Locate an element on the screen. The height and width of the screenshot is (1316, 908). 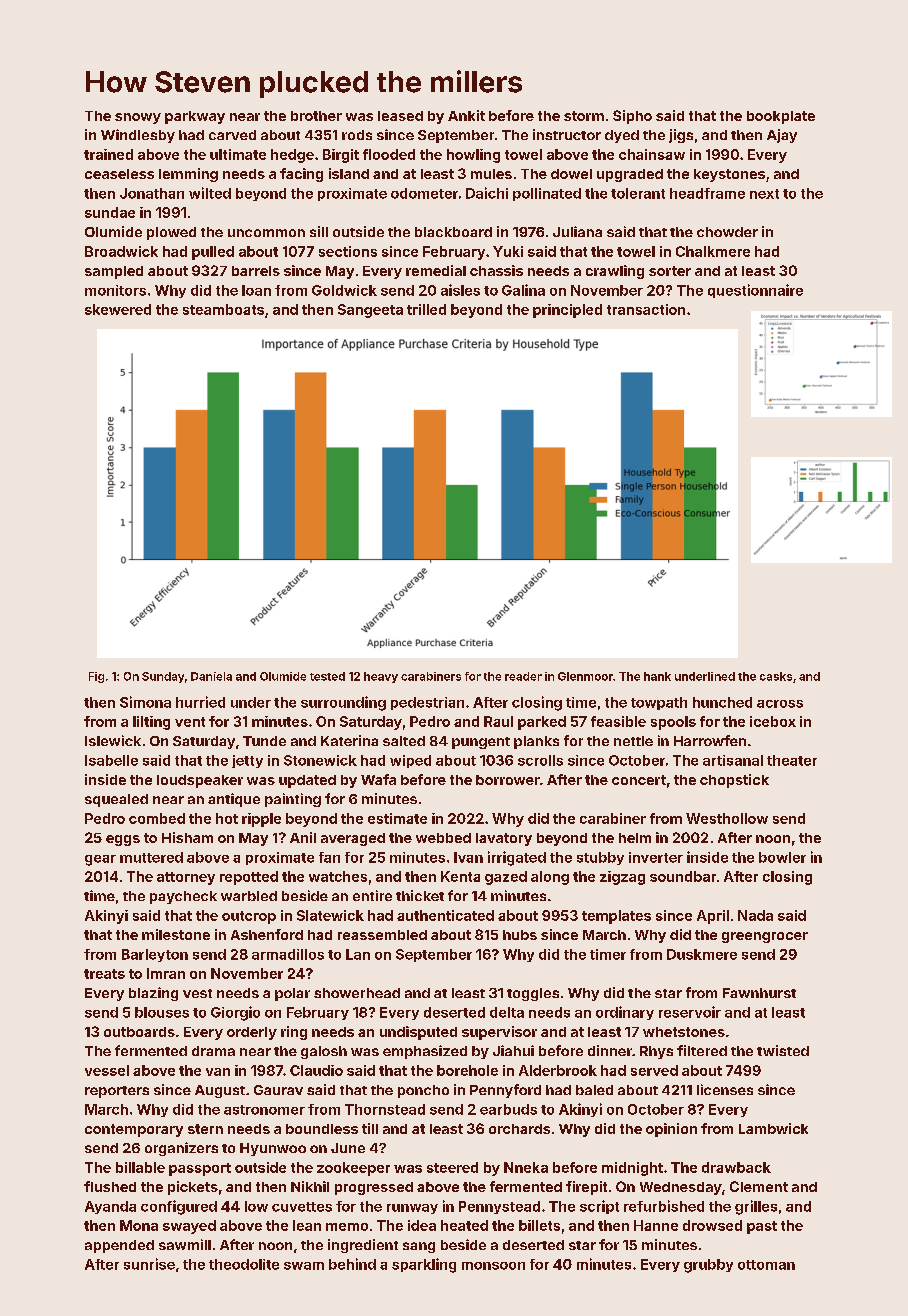
steamboats is located at coordinates (223, 309).
